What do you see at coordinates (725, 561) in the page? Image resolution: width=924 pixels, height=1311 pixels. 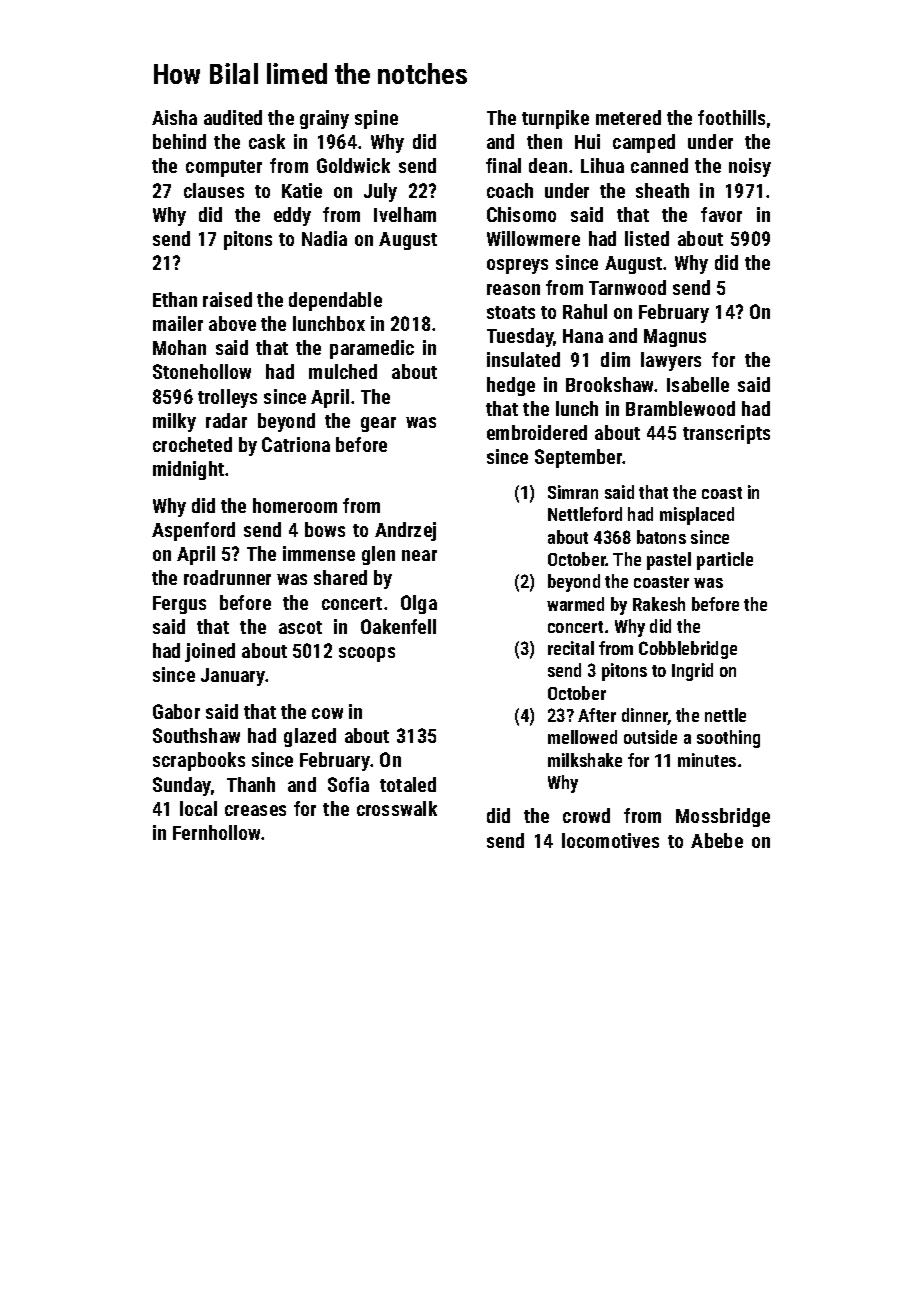 I see `particle` at bounding box center [725, 561].
